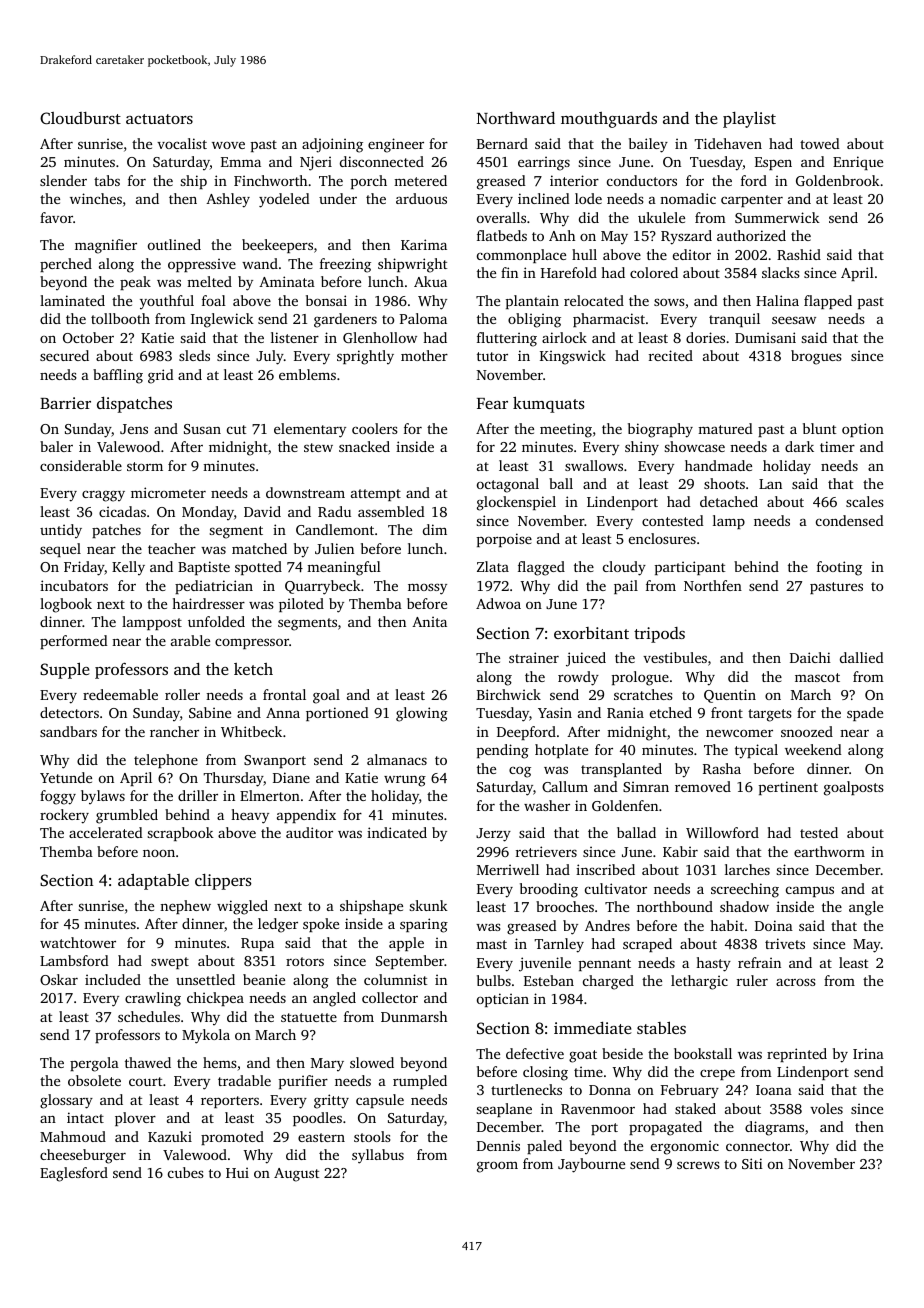 The width and height of the screenshot is (924, 1308). I want to click on Ryszard, so click(686, 237).
